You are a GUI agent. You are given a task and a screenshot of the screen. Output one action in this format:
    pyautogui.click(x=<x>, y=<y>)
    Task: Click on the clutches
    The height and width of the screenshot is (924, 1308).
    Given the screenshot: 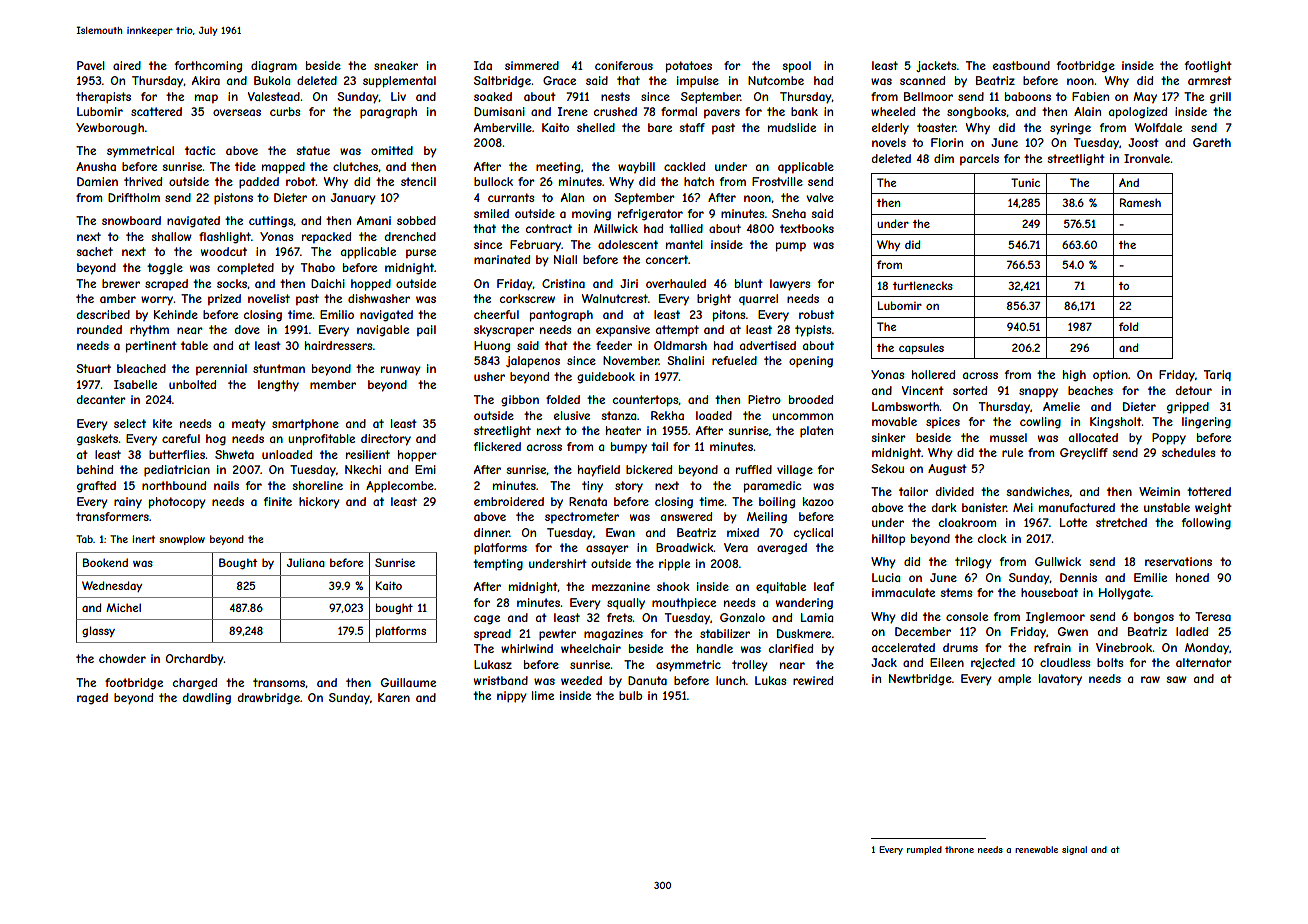 What is the action you would take?
    pyautogui.click(x=355, y=166)
